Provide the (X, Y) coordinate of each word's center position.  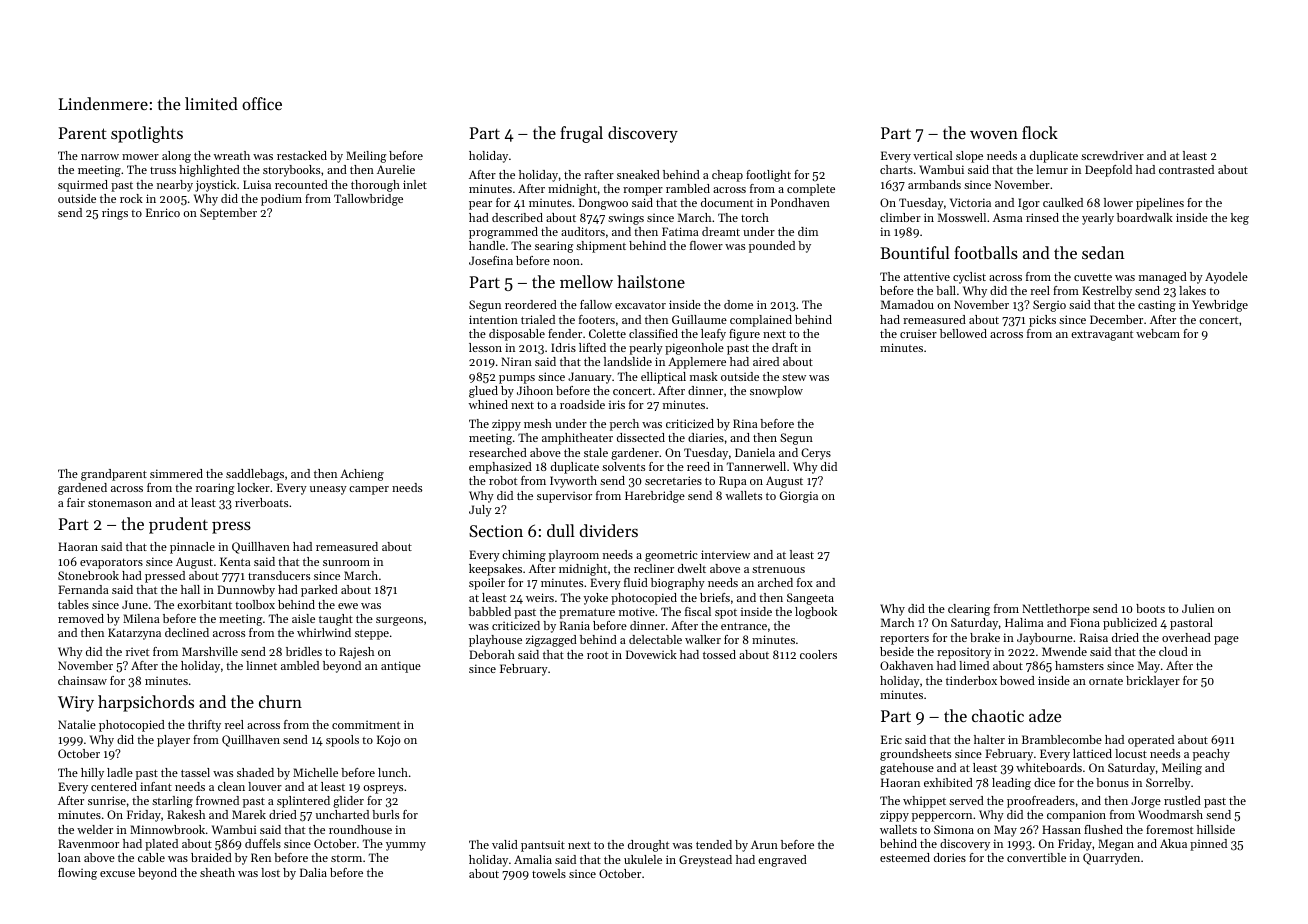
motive (637, 611)
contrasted (1186, 169)
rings (115, 214)
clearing (969, 610)
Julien (1198, 608)
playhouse (495, 641)
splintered (303, 802)
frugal (581, 134)
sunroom (346, 563)
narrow (100, 157)
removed (81, 618)
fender (565, 333)
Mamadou (907, 304)
